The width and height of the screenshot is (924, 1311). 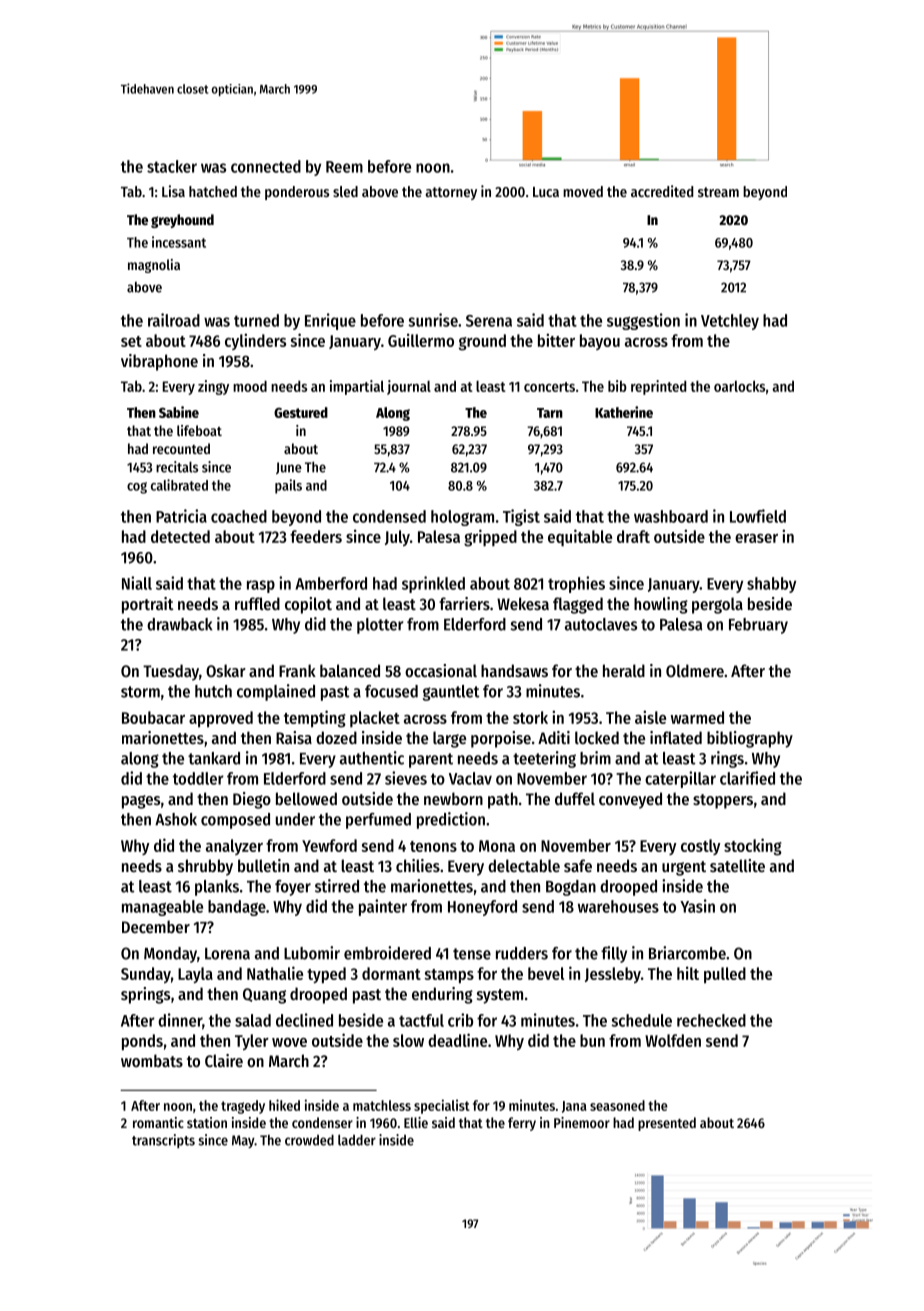 What do you see at coordinates (153, 717) in the screenshot?
I see `Boubacar` at bounding box center [153, 717].
